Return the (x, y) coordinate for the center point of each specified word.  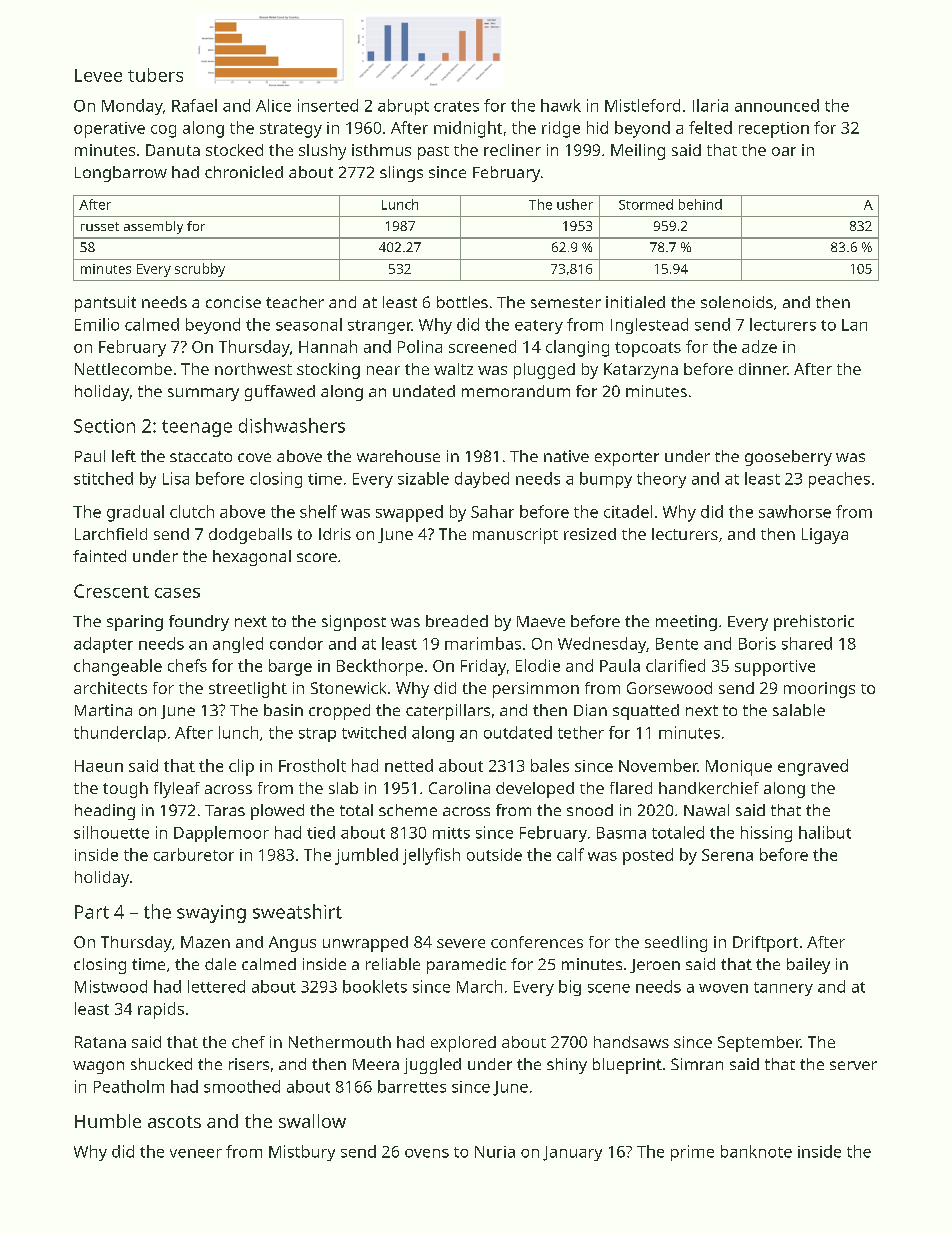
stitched (103, 478)
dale (220, 964)
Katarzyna (641, 371)
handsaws (631, 1042)
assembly (153, 227)
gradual (135, 513)
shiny (567, 1066)
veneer (196, 1153)
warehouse (398, 456)
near (383, 370)
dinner (763, 369)
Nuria (495, 1152)
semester (566, 302)
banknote (756, 1151)
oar (784, 151)
